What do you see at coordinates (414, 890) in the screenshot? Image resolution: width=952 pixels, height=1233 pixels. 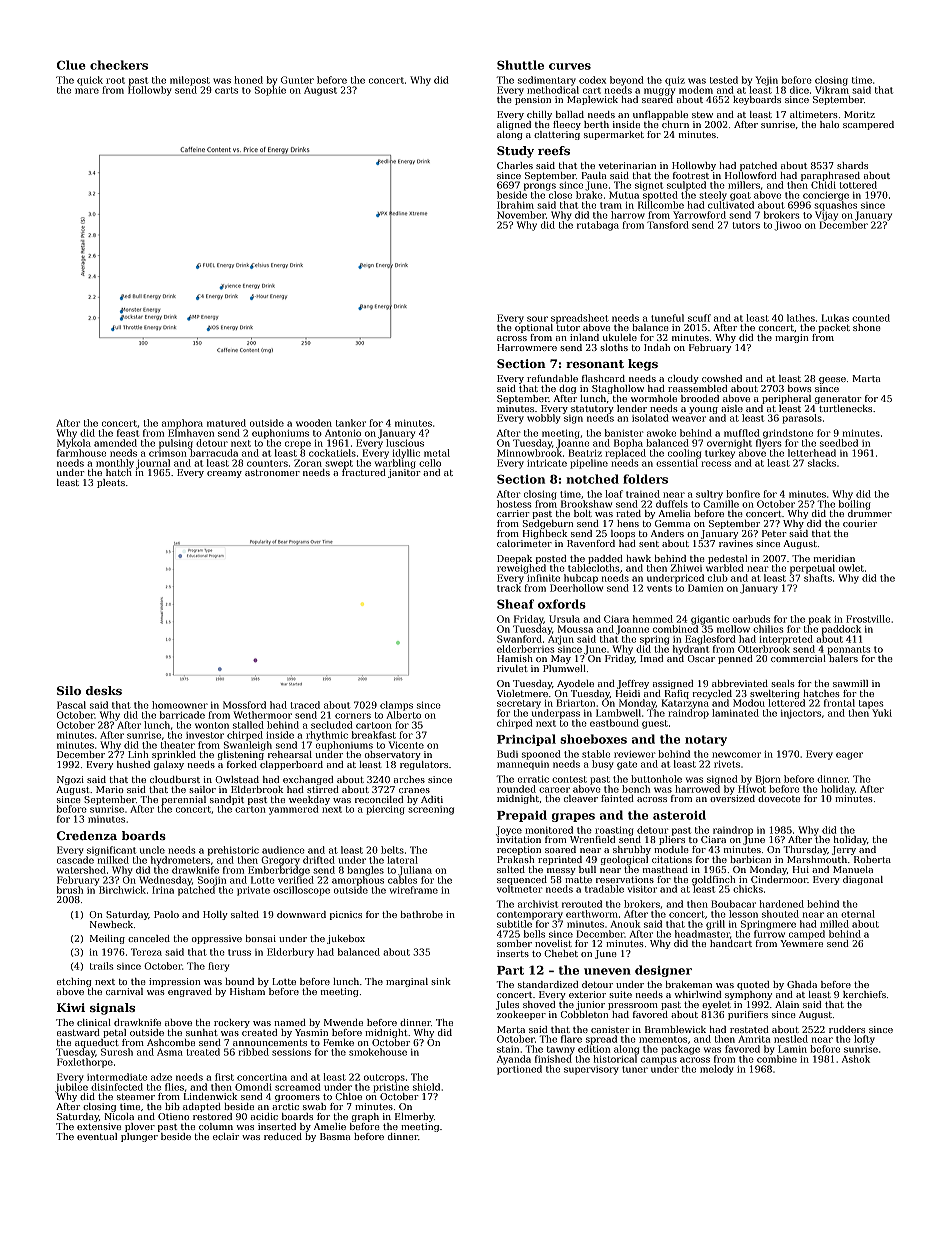 I see `wireframe` at bounding box center [414, 890].
